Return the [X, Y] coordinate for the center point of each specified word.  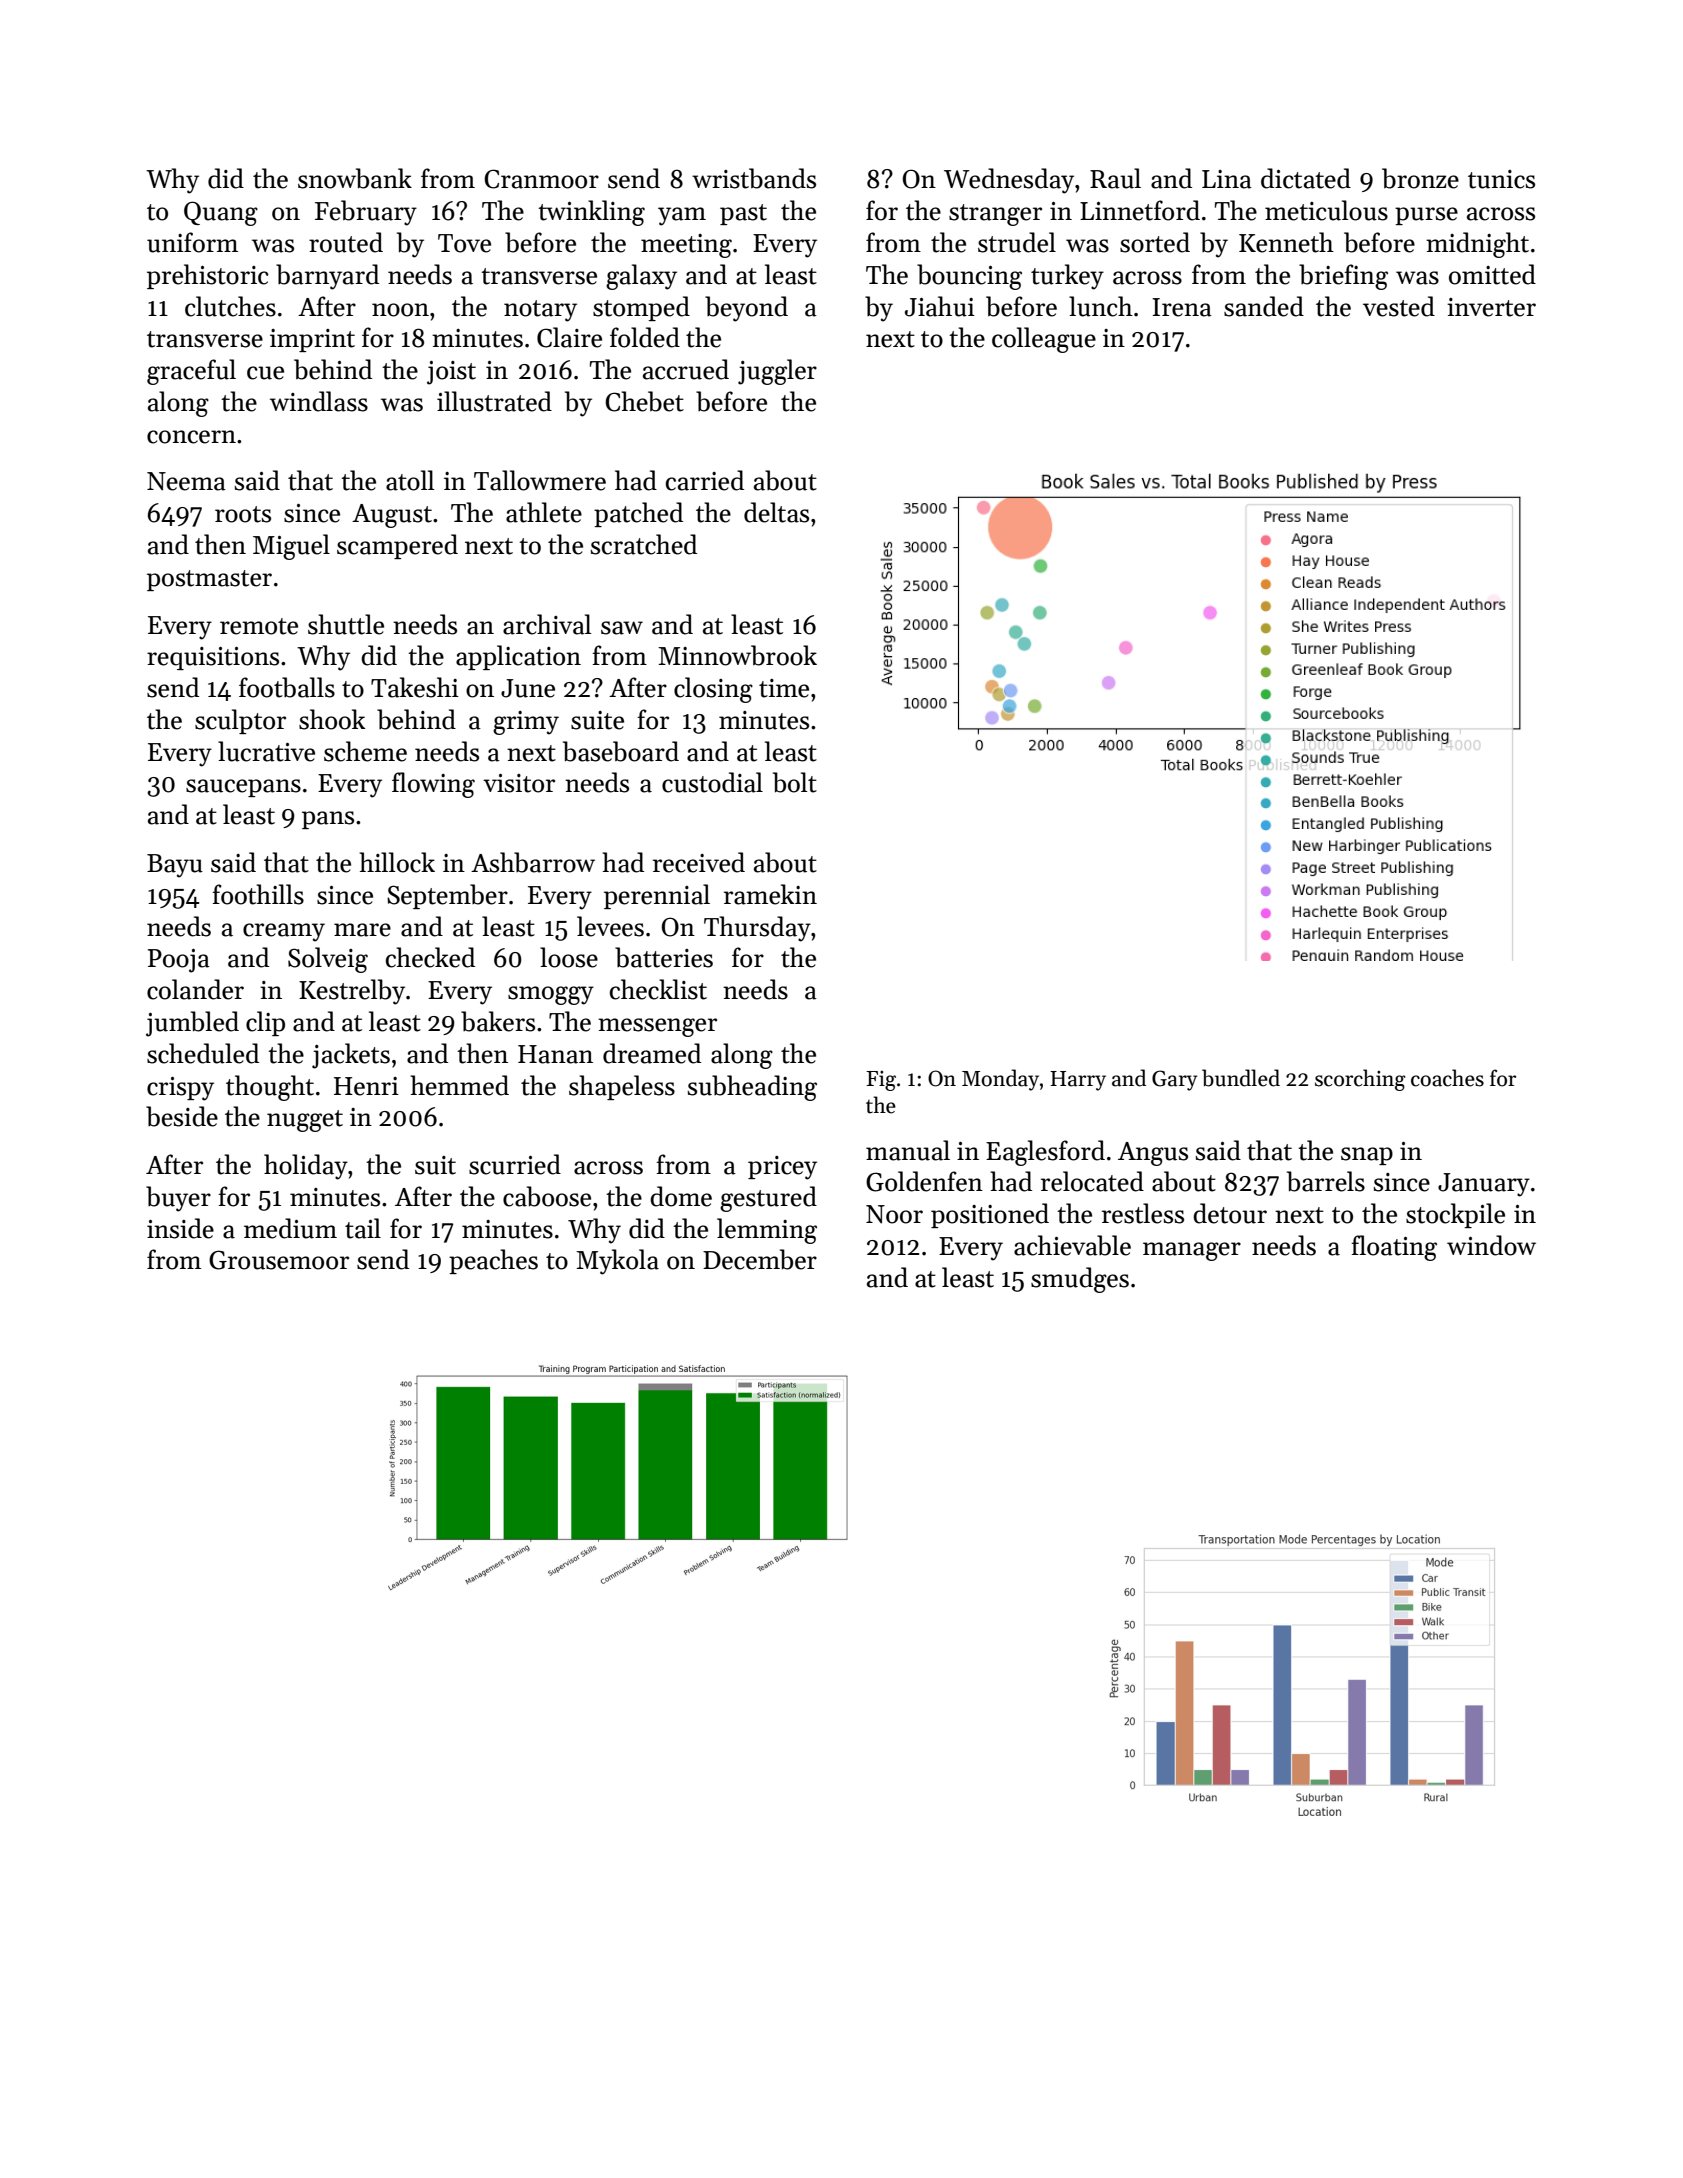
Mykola [617, 1262]
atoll [410, 480]
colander [195, 989]
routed [346, 242]
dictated [1306, 178]
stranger [995, 215]
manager [1192, 1251]
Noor [894, 1214]
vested [1399, 306]
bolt [795, 782]
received [699, 862]
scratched [644, 544]
